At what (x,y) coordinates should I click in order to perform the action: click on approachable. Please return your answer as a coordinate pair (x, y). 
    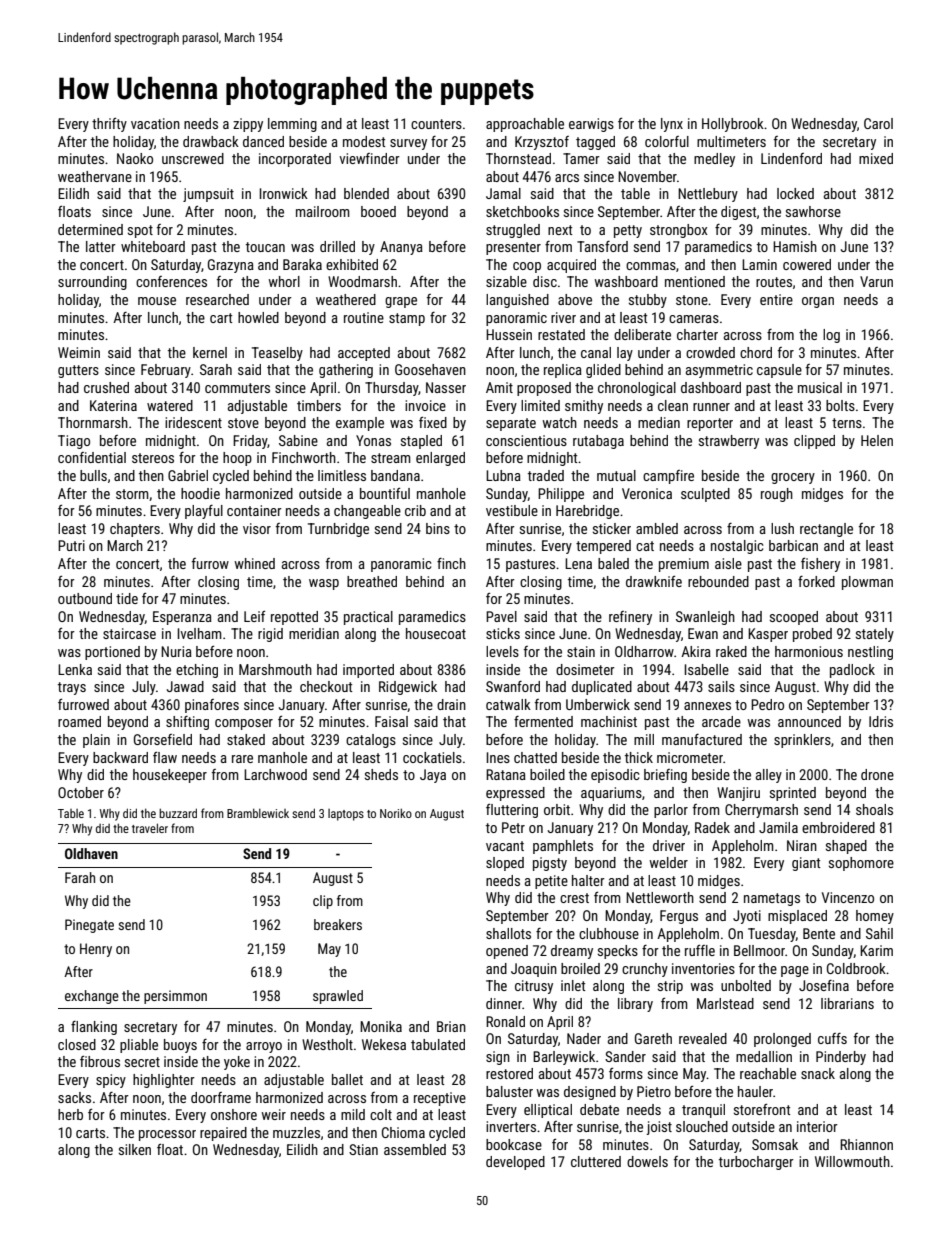
    Looking at the image, I should click on (525, 125).
